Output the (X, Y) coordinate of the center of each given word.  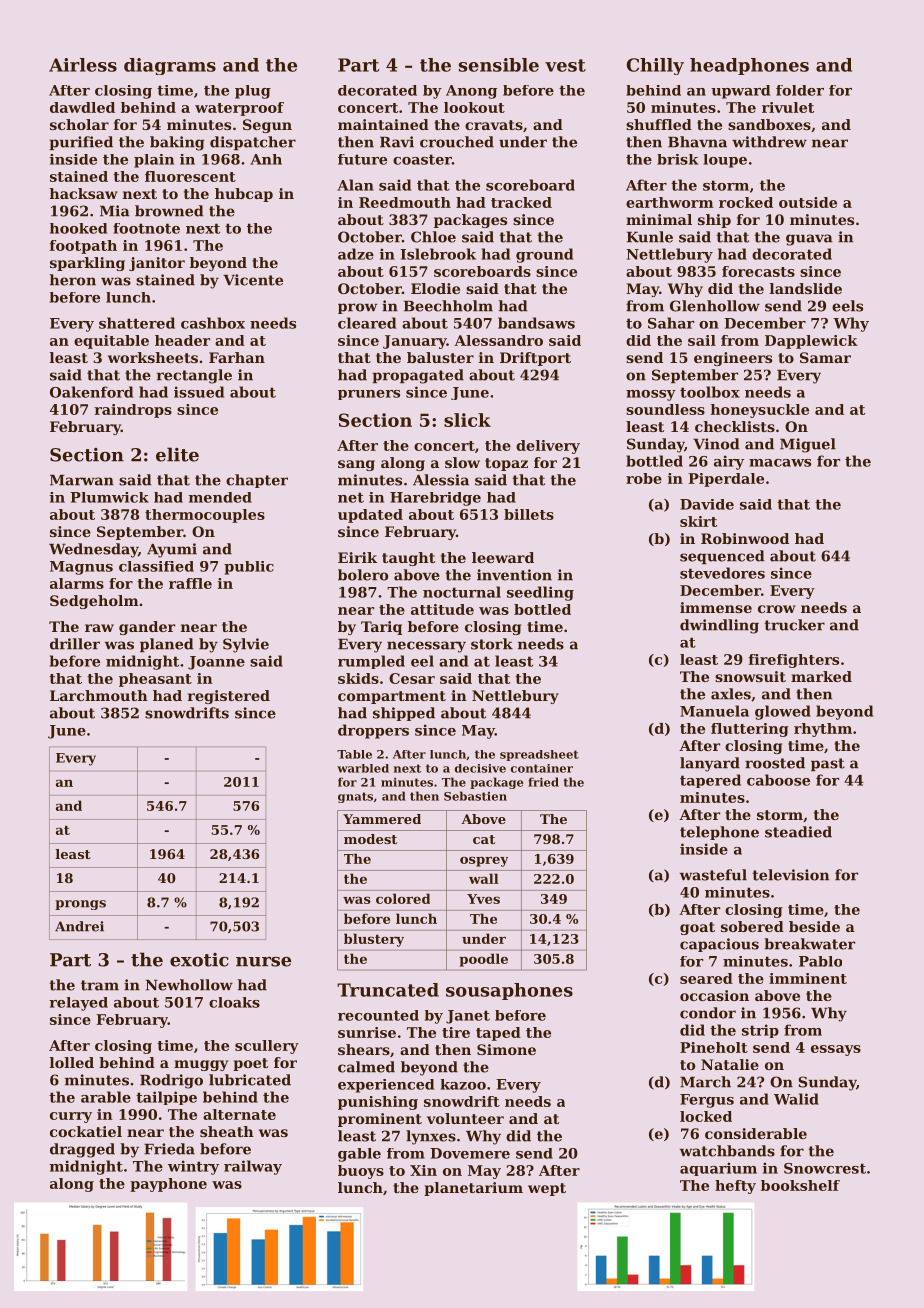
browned (169, 211)
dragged (82, 1150)
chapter (257, 481)
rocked (746, 202)
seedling (540, 593)
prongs (80, 905)
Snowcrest (825, 1168)
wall (484, 878)
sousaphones (509, 991)
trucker (794, 625)
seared (706, 978)
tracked (521, 202)
